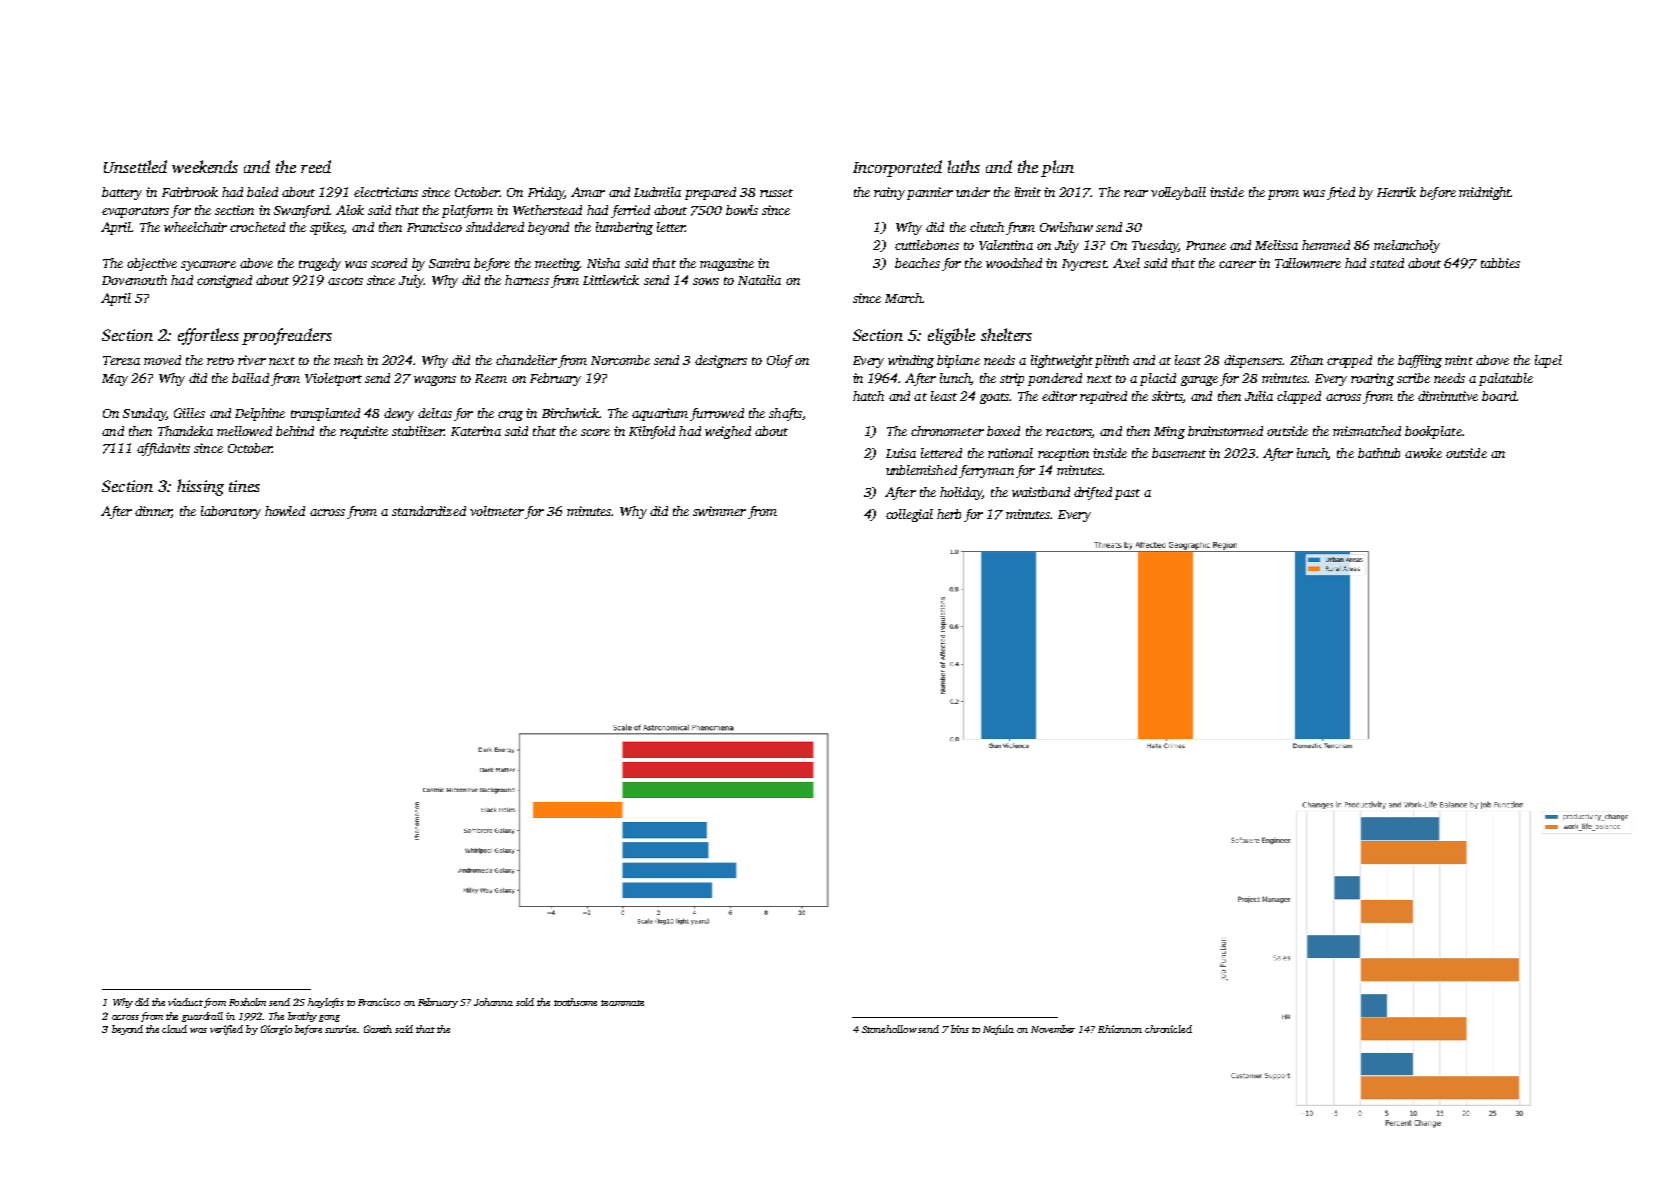 The height and width of the document is (1178, 1667). What do you see at coordinates (909, 515) in the document?
I see `collegial` at bounding box center [909, 515].
